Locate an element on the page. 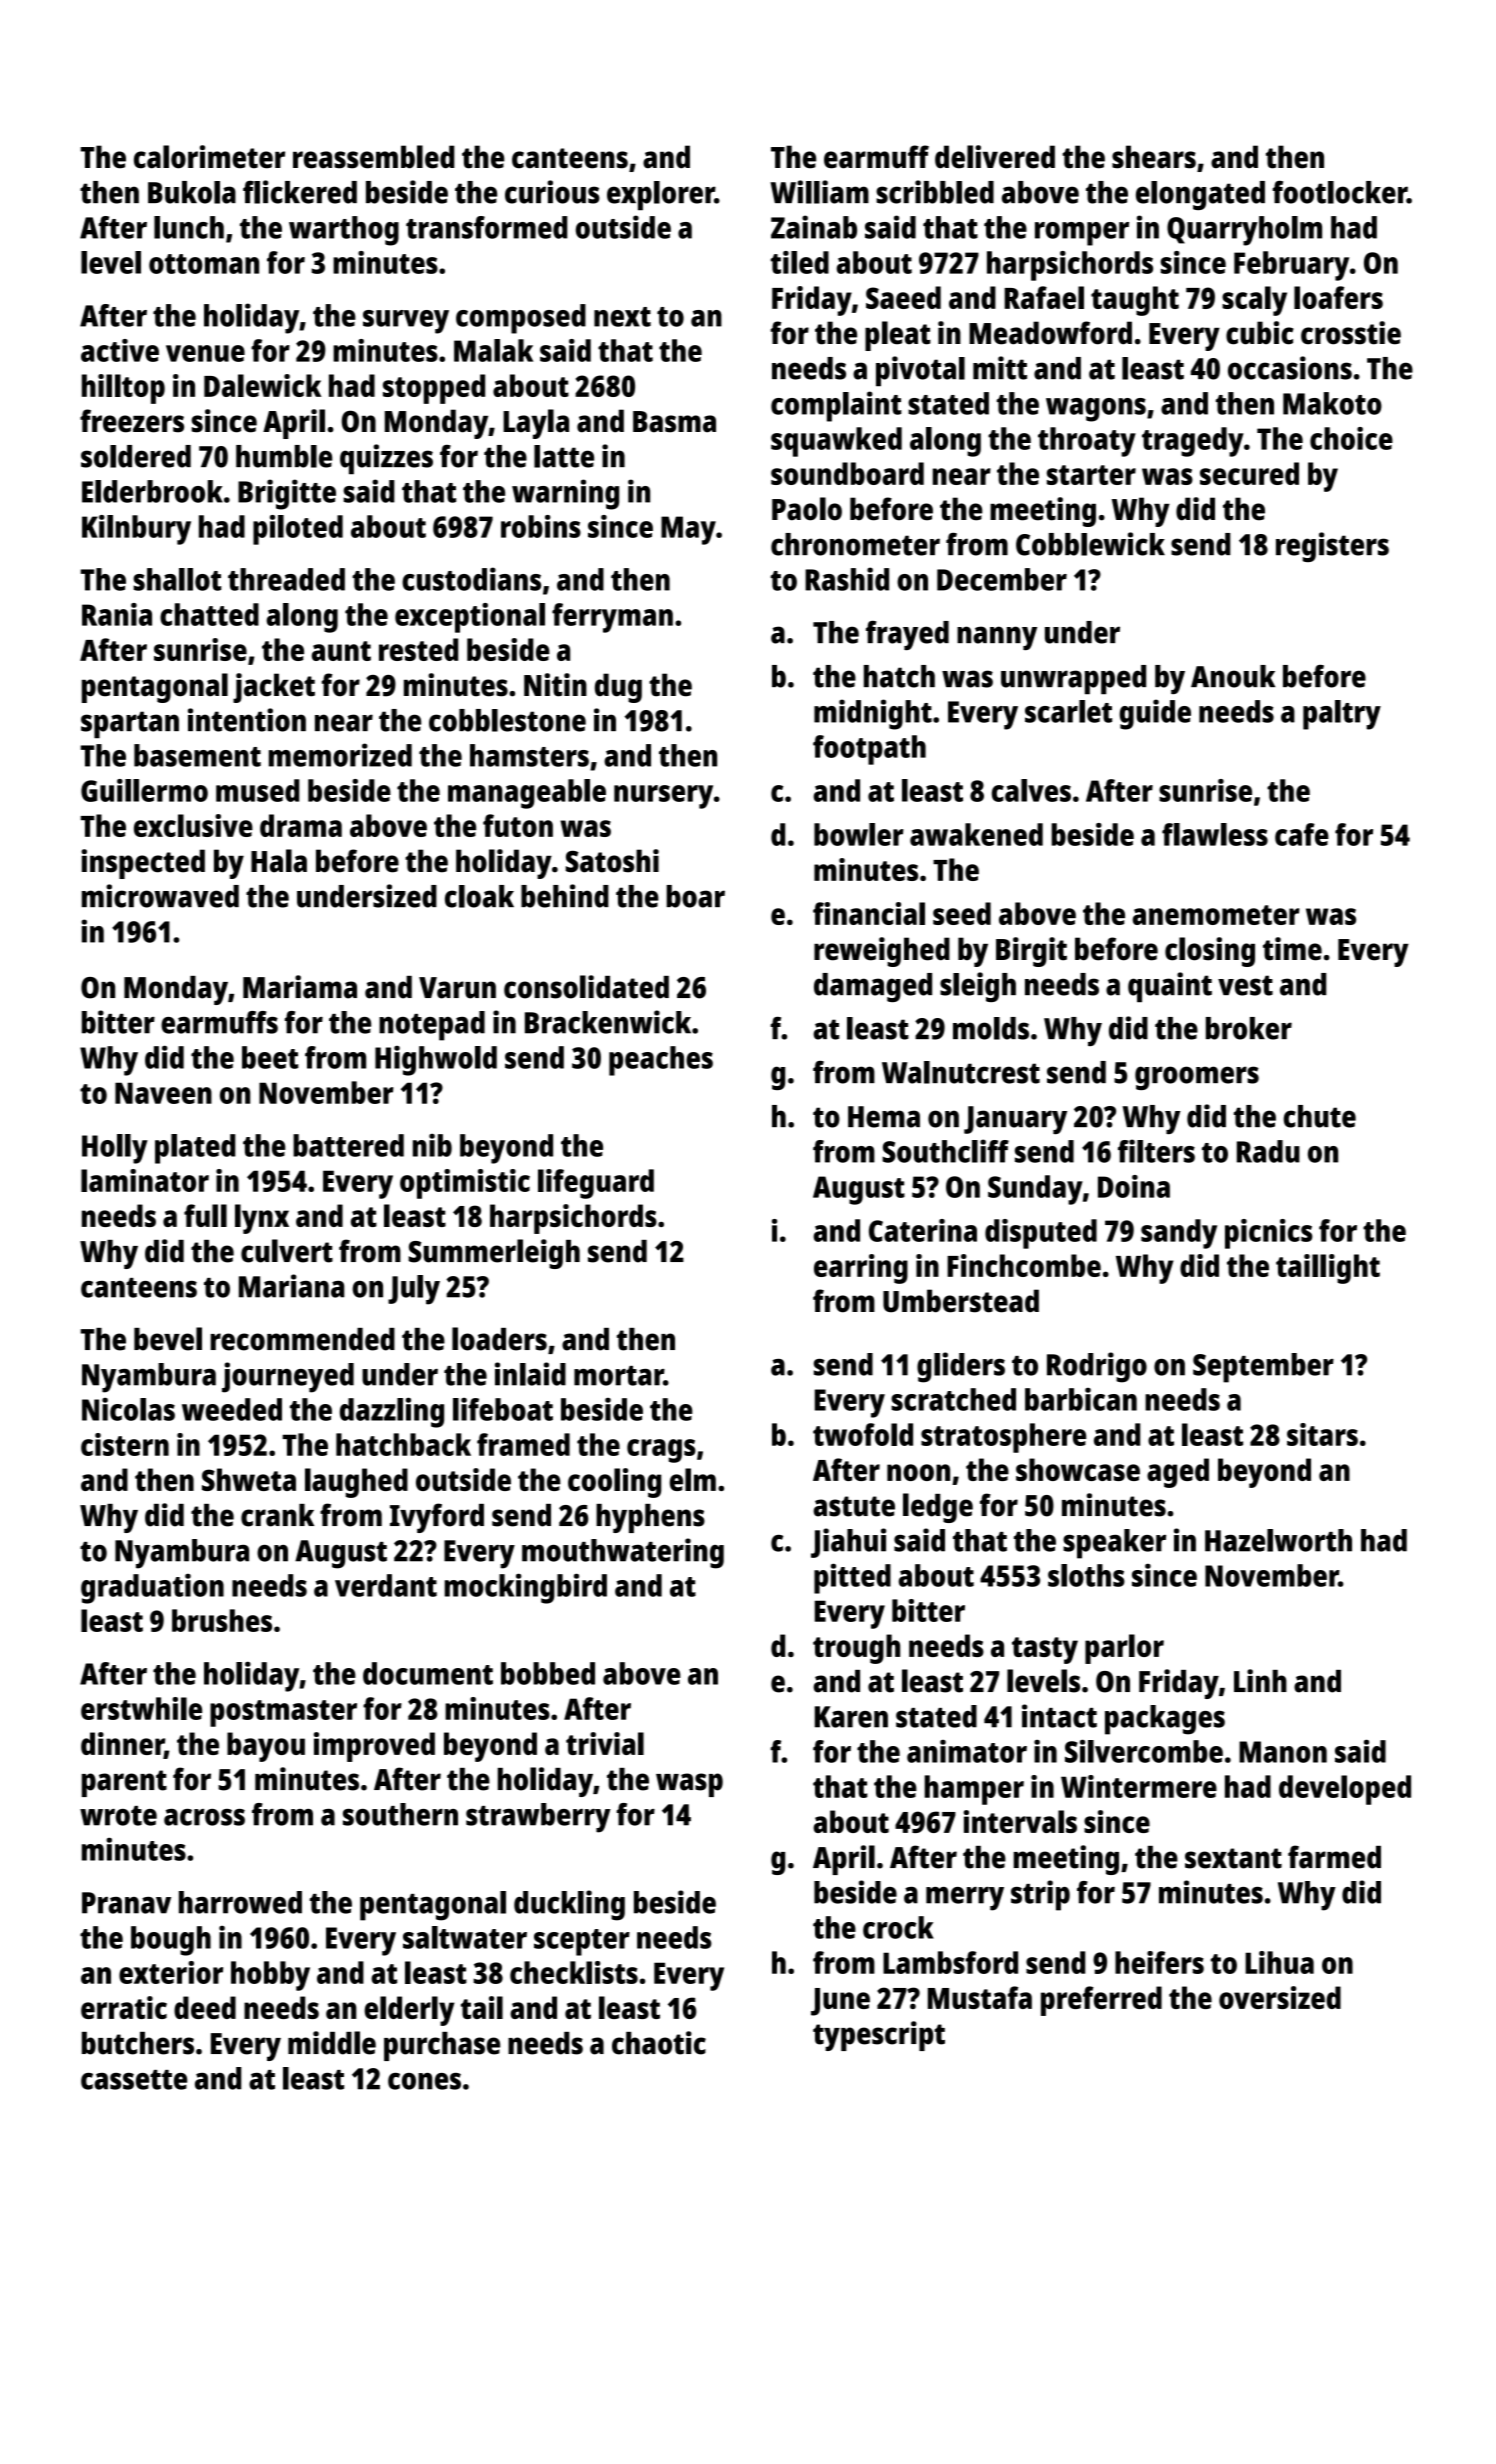 This image has height=2464, width=1496. calorimeter is located at coordinates (209, 157).
